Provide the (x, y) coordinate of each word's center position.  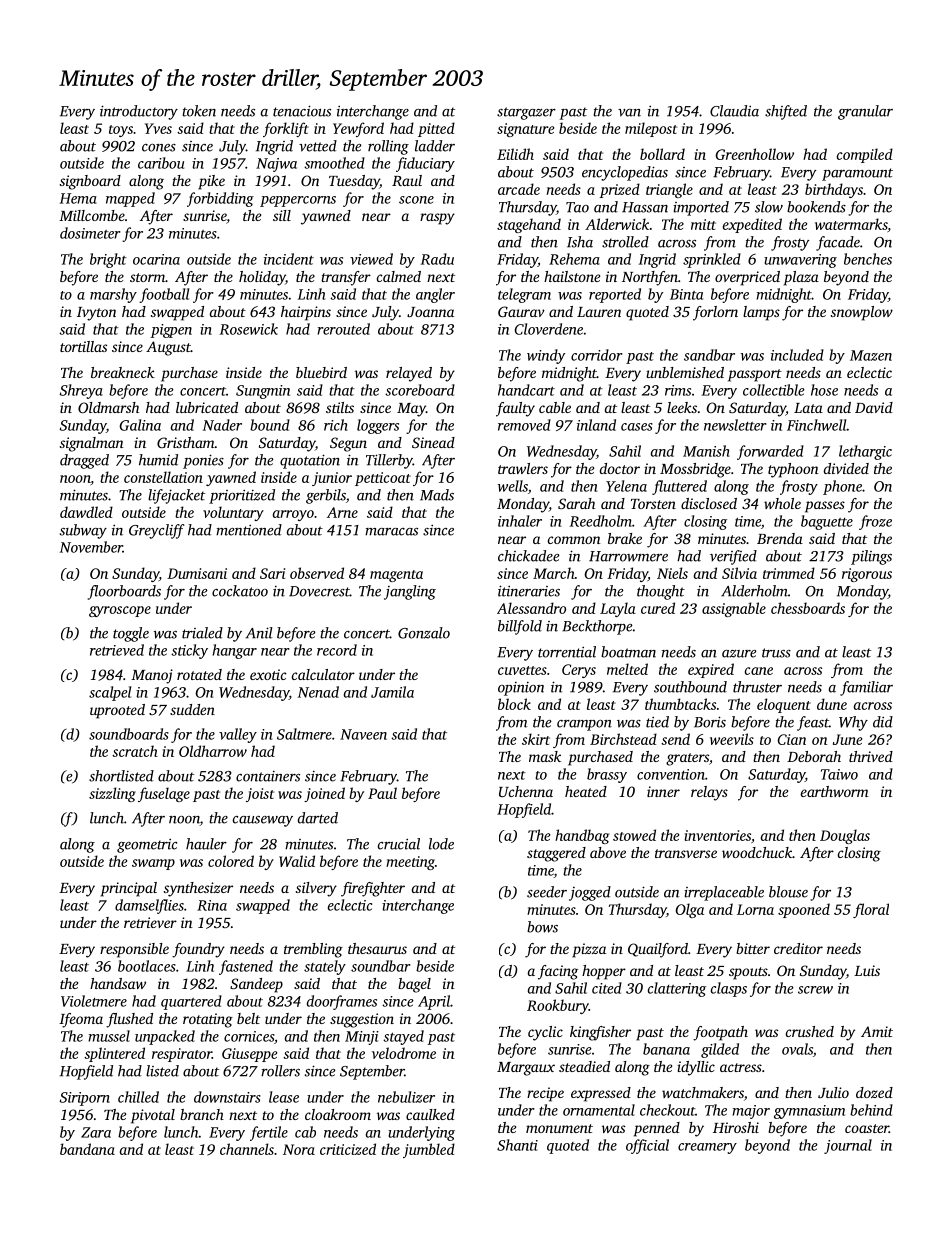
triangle (669, 190)
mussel (109, 1036)
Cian (791, 739)
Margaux (526, 1069)
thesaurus (377, 948)
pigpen (171, 331)
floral (871, 910)
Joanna (430, 312)
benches (868, 259)
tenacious (302, 111)
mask (545, 756)
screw (815, 990)
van (629, 113)
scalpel (110, 693)
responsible (134, 950)
